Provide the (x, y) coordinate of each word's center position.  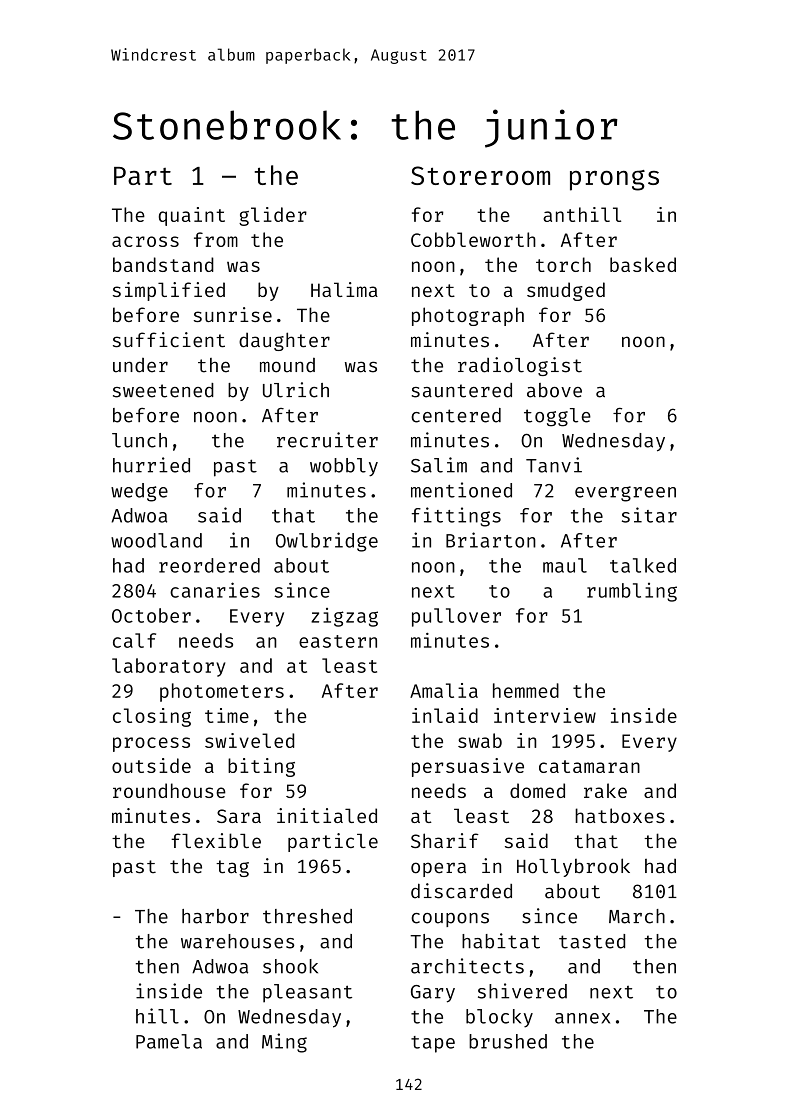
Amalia (444, 690)
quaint (192, 216)
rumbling (632, 592)
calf (134, 640)
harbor (215, 916)
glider (273, 216)
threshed (307, 916)
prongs (614, 180)
